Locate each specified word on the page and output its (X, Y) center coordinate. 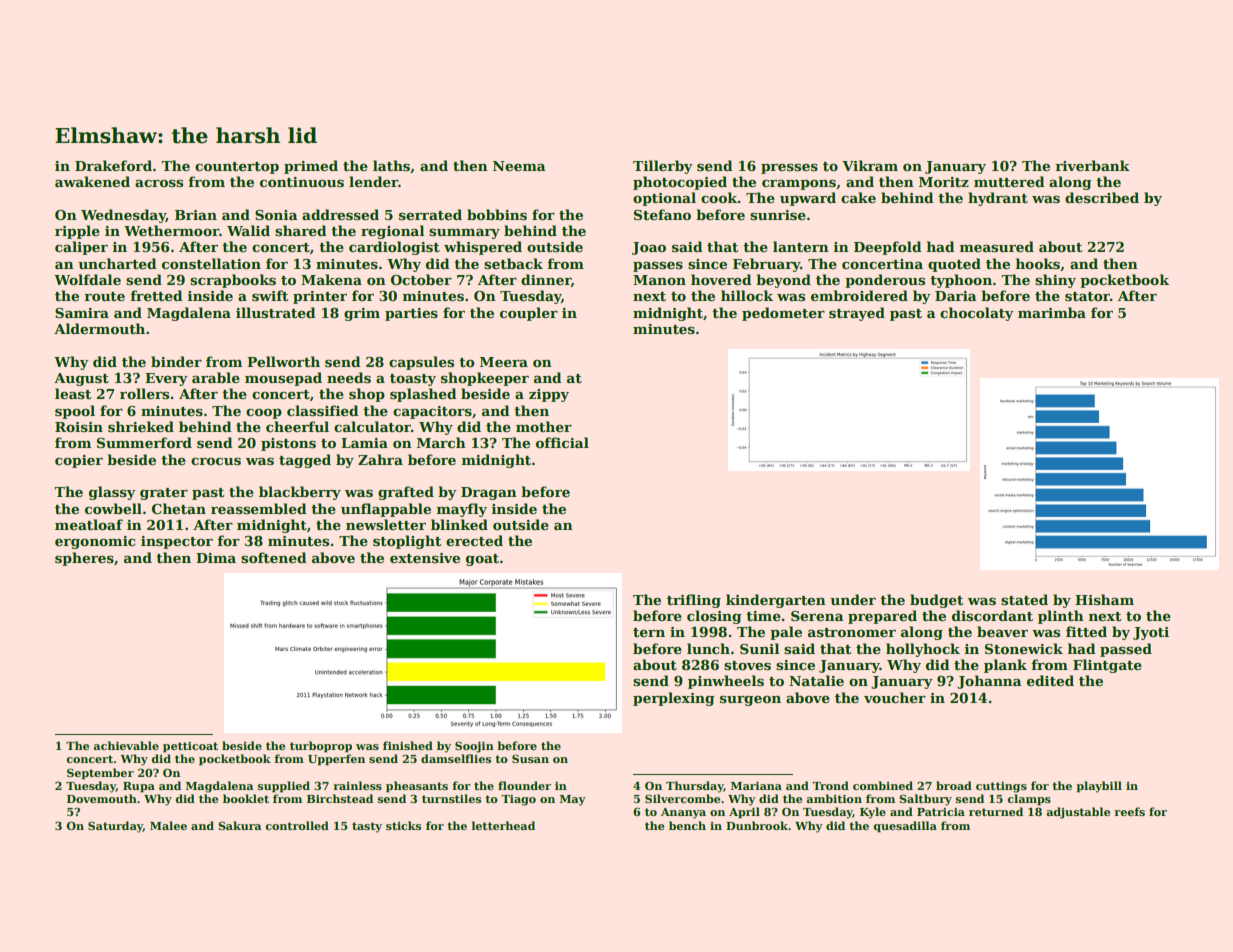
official (562, 442)
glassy (112, 493)
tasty (367, 827)
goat (482, 560)
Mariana (756, 786)
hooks (1038, 263)
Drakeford (113, 165)
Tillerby (663, 167)
